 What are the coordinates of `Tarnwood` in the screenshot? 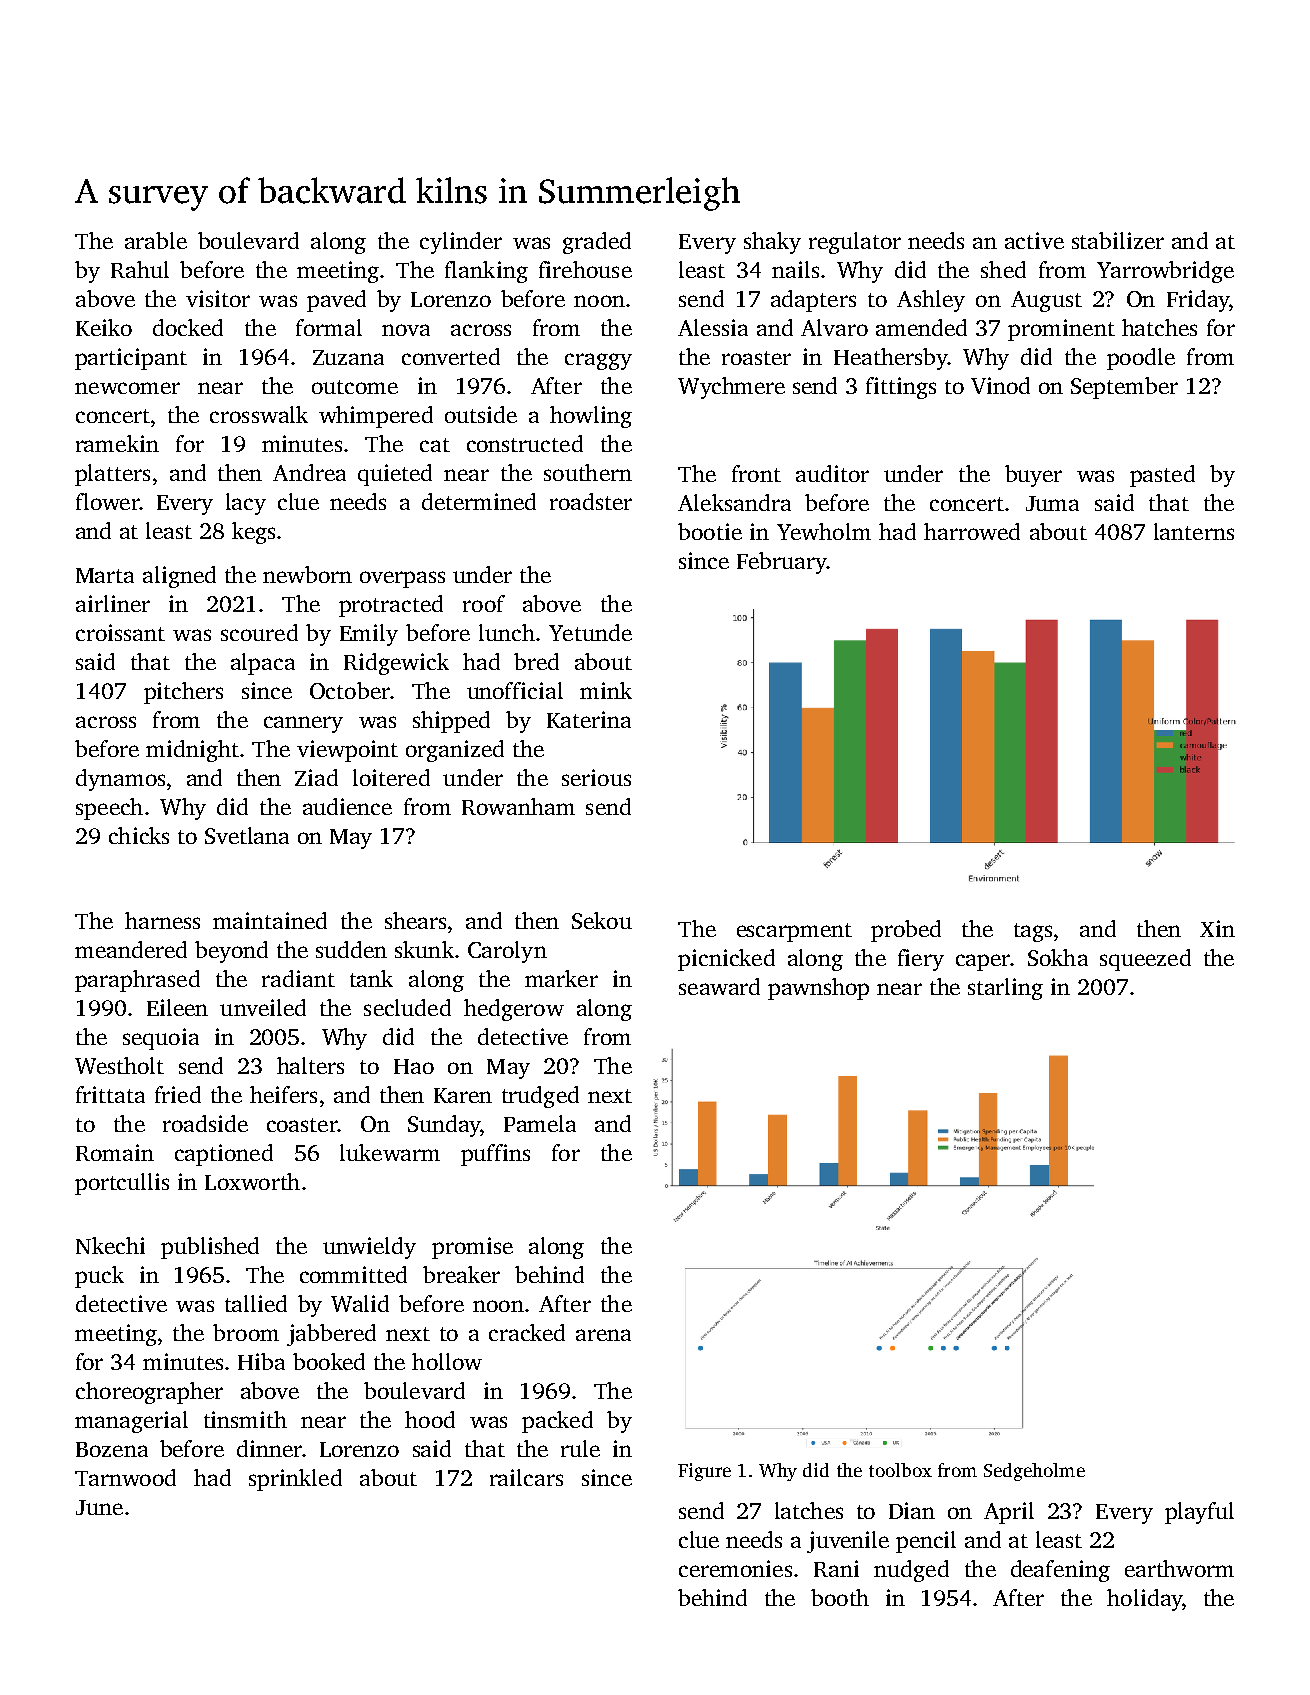 It's located at (125, 1477).
